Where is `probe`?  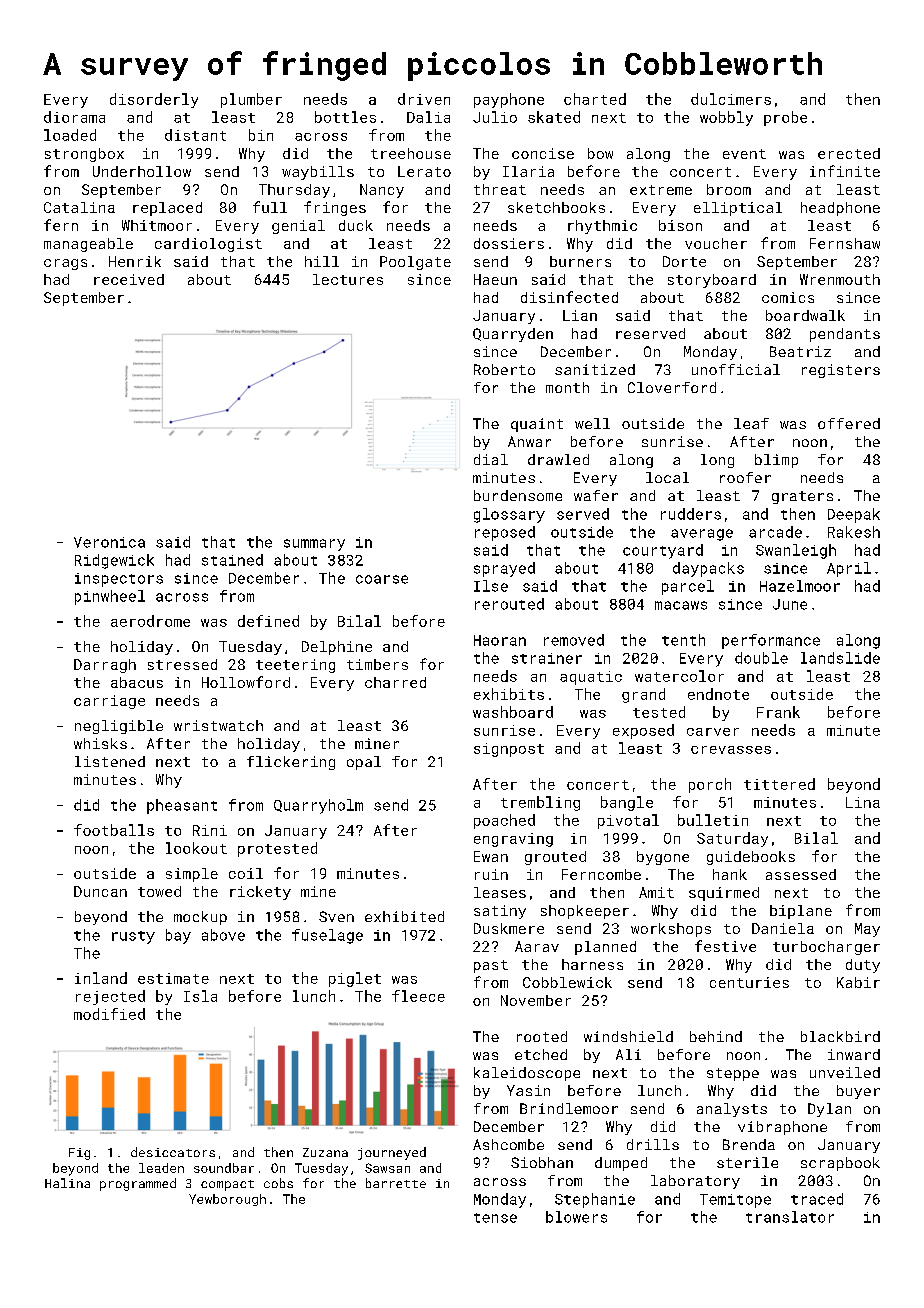 probe is located at coordinates (785, 118).
